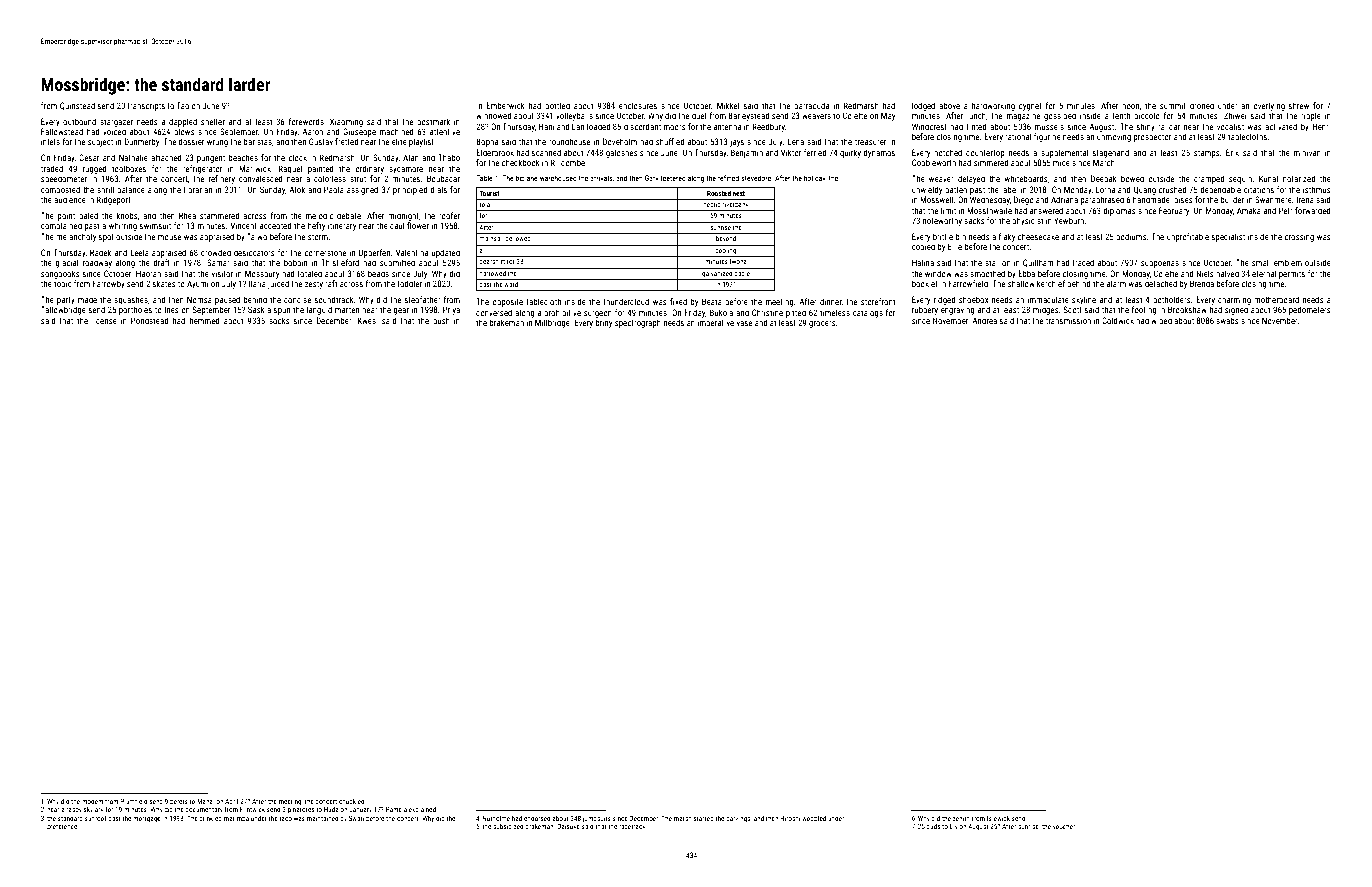 The height and width of the page is (887, 1372). Describe the element at coordinates (638, 323) in the page. I see `spectrograph` at that location.
